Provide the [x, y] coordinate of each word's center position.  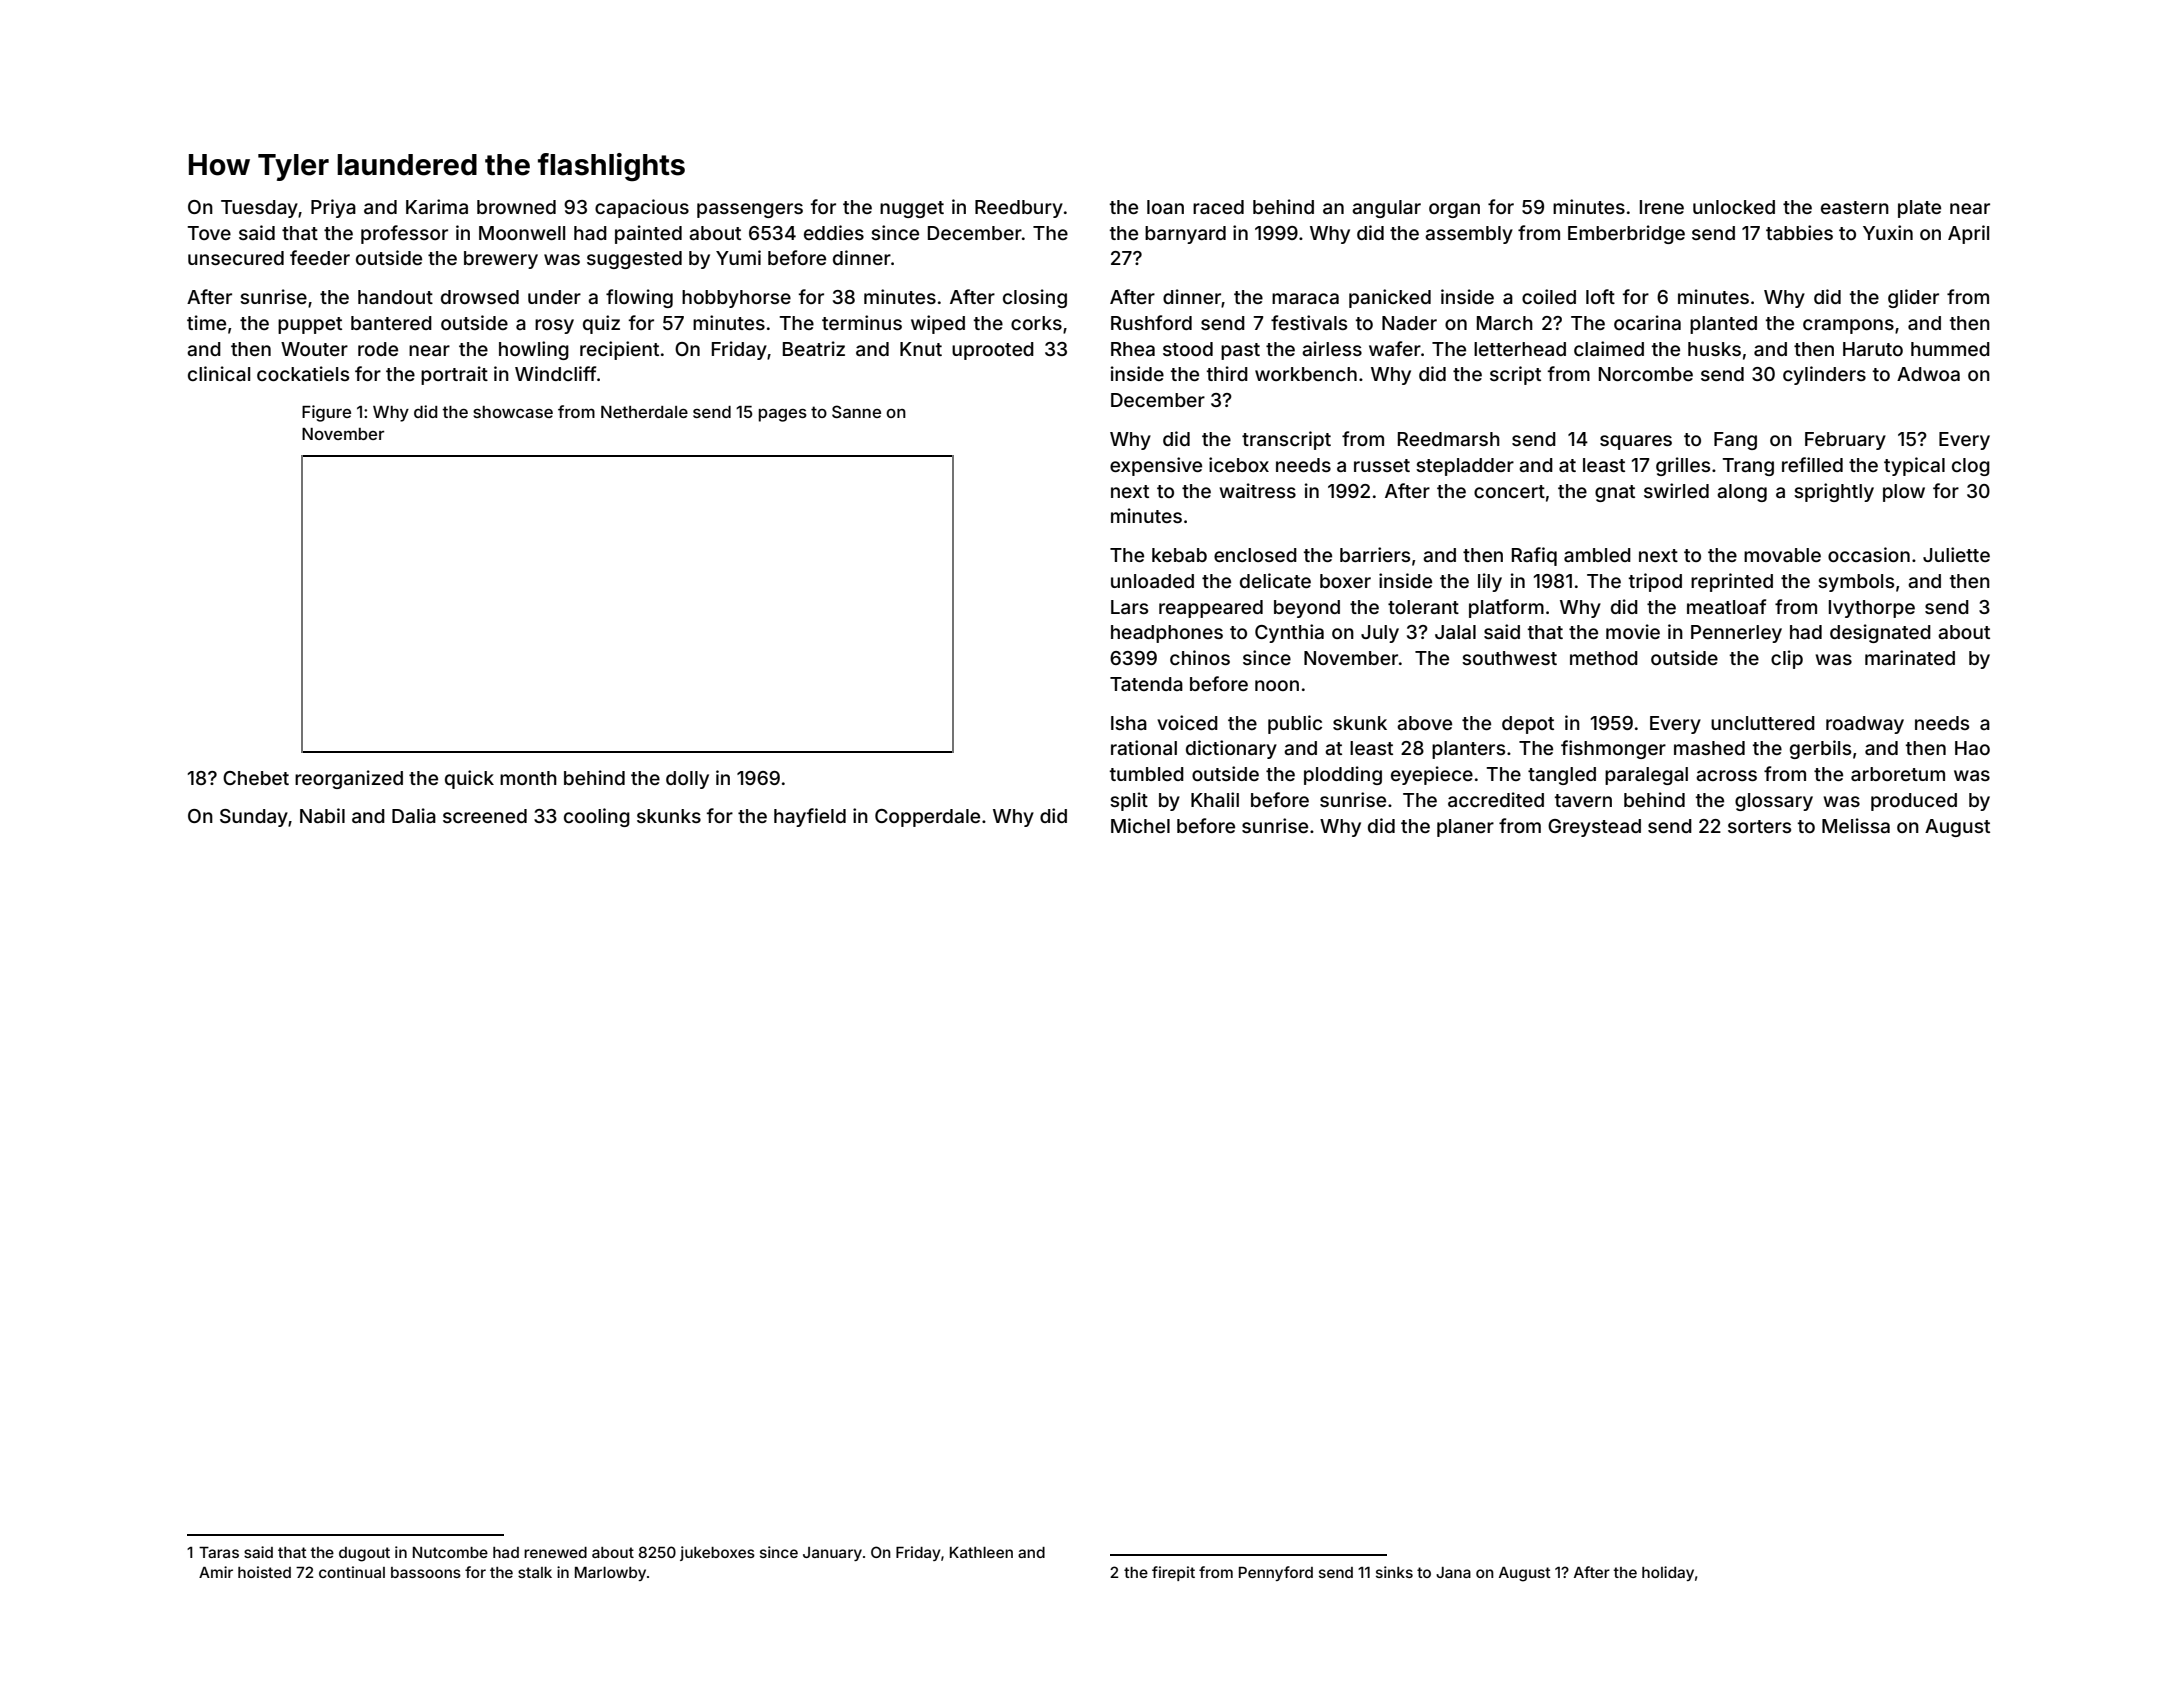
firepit [1173, 1573]
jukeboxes [717, 1553]
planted [1723, 325]
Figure [326, 413]
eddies [834, 232]
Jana [1453, 1572]
